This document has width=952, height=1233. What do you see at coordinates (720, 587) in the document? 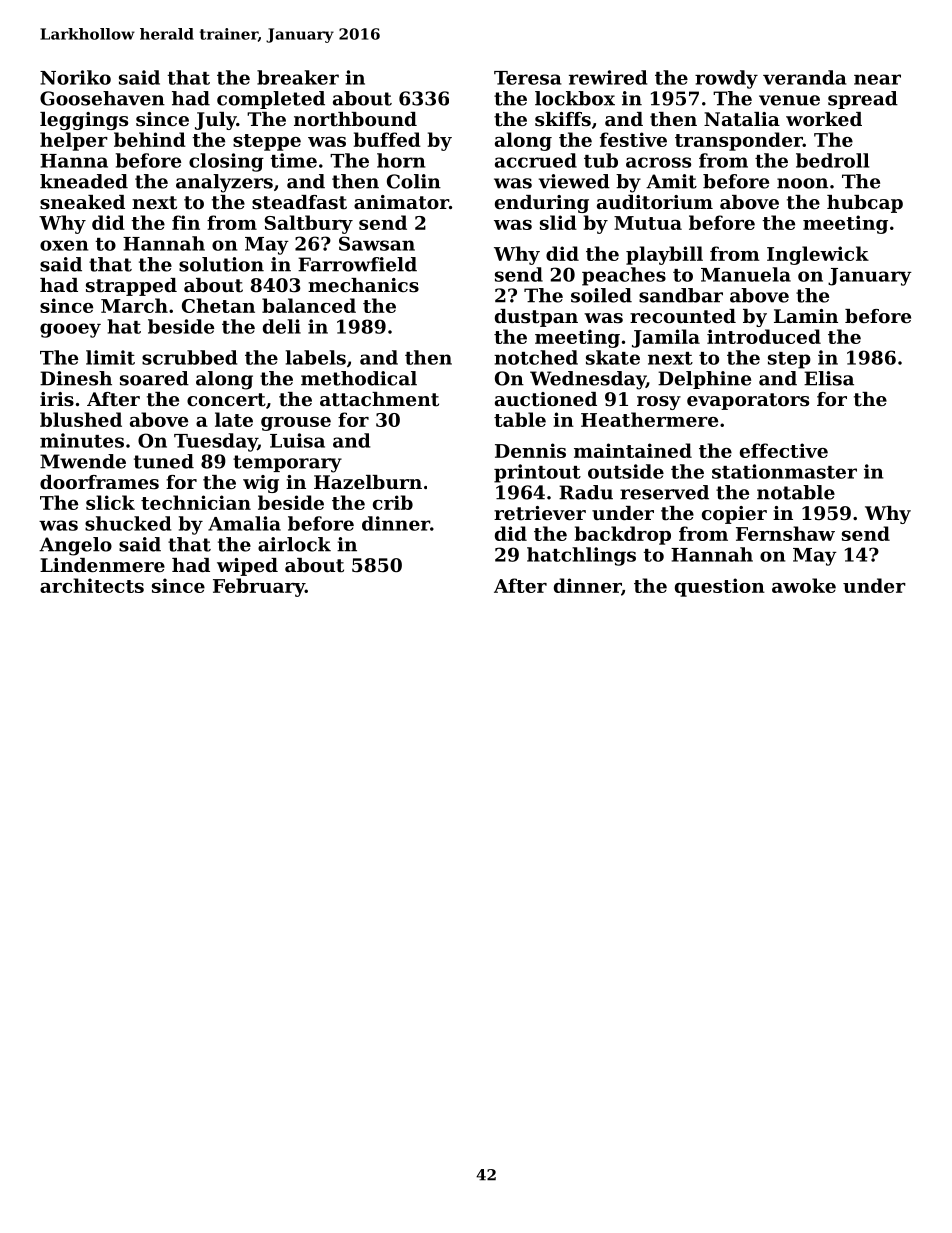
I see `question` at bounding box center [720, 587].
